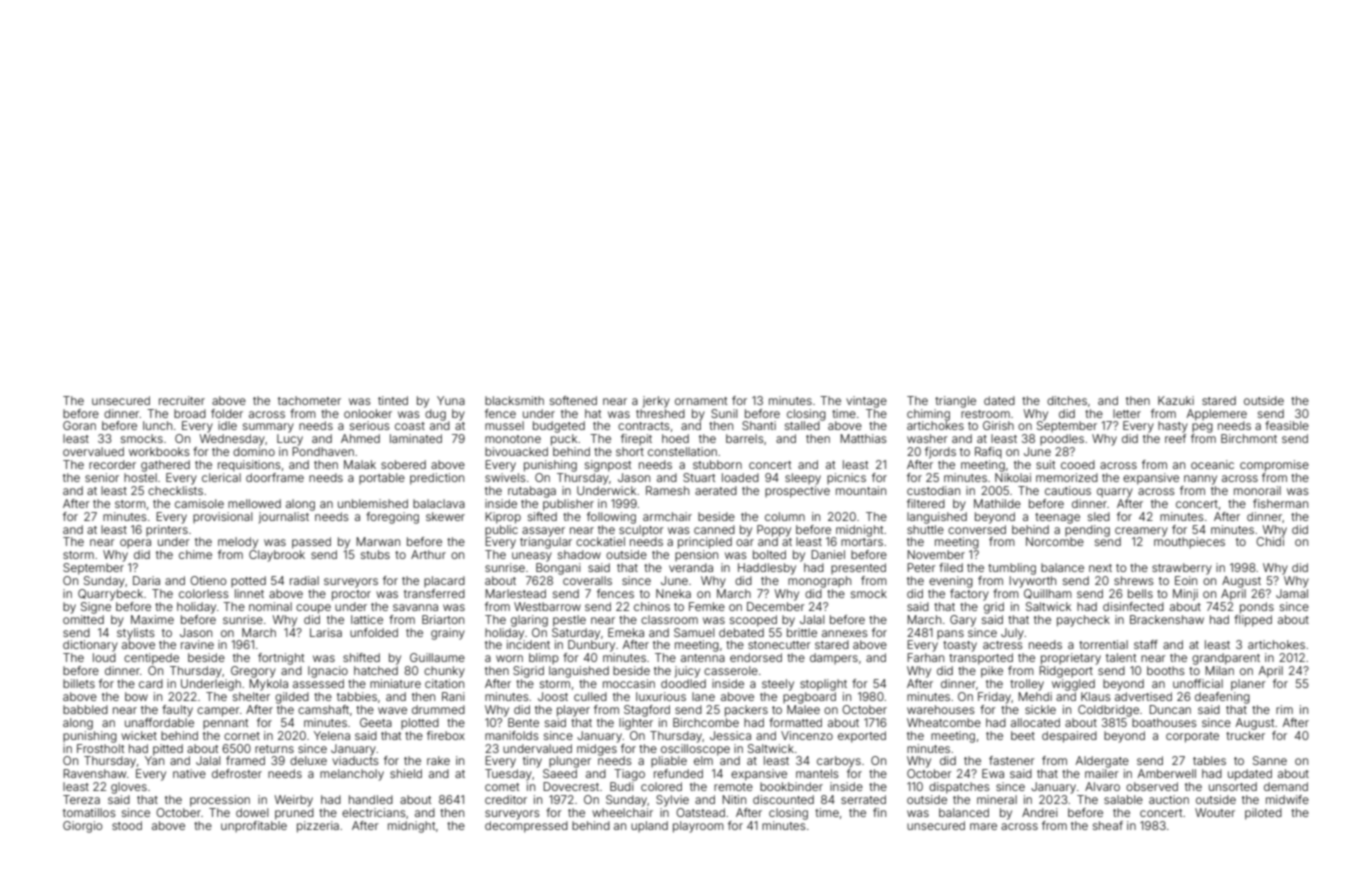 This page has width=1372, height=887. What do you see at coordinates (83, 619) in the page?
I see `omitted` at bounding box center [83, 619].
